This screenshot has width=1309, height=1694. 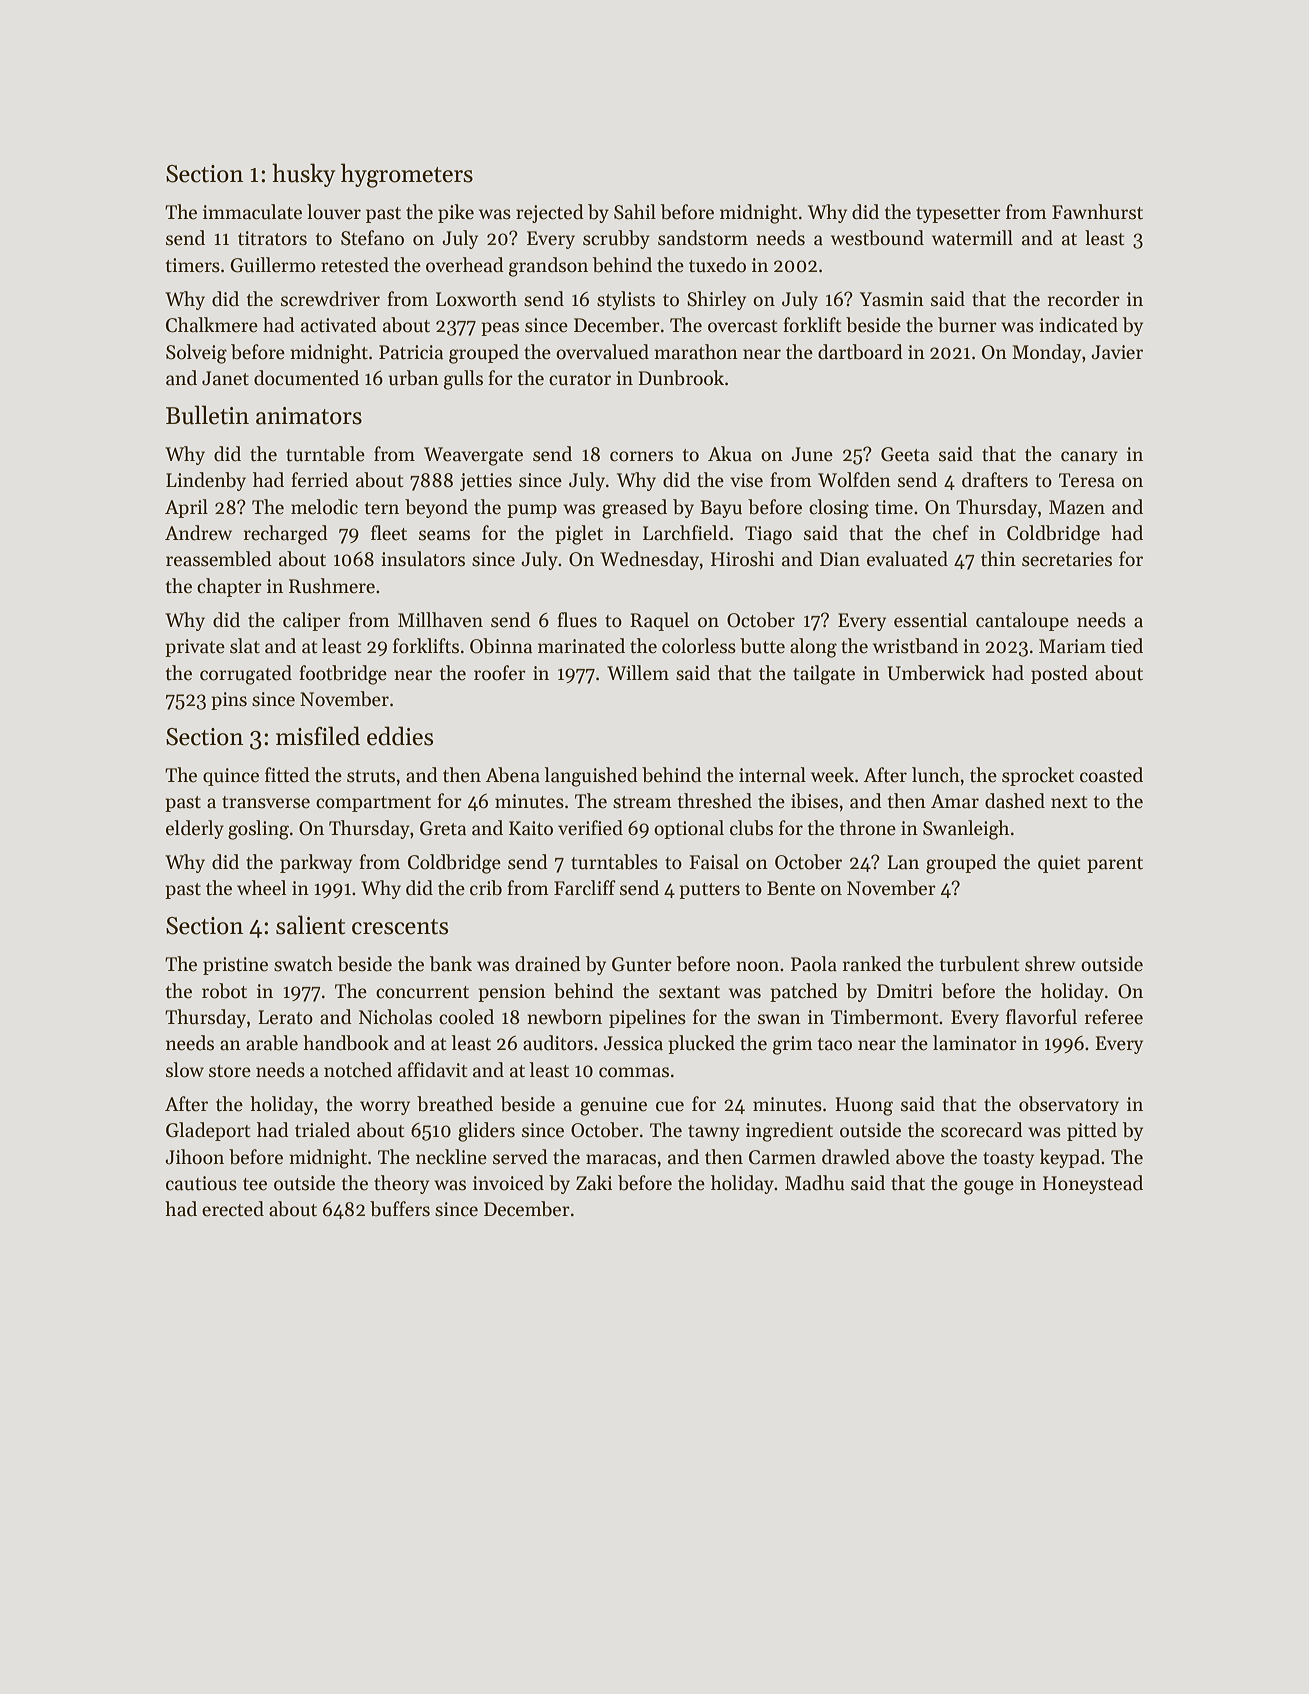 I want to click on Fawnhurst, so click(x=1097, y=212).
